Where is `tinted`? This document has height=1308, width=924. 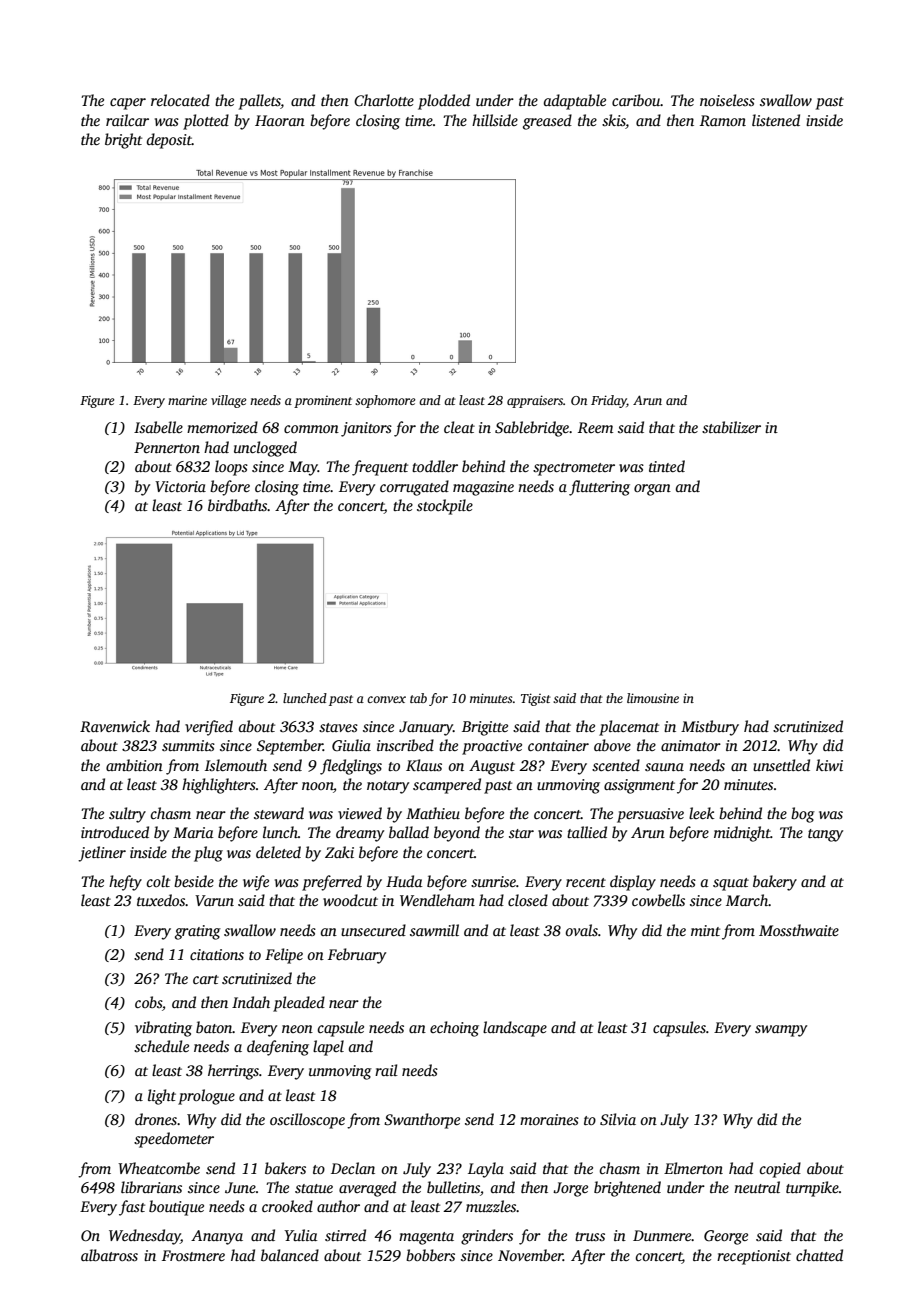
tinted is located at coordinates (667, 466).
